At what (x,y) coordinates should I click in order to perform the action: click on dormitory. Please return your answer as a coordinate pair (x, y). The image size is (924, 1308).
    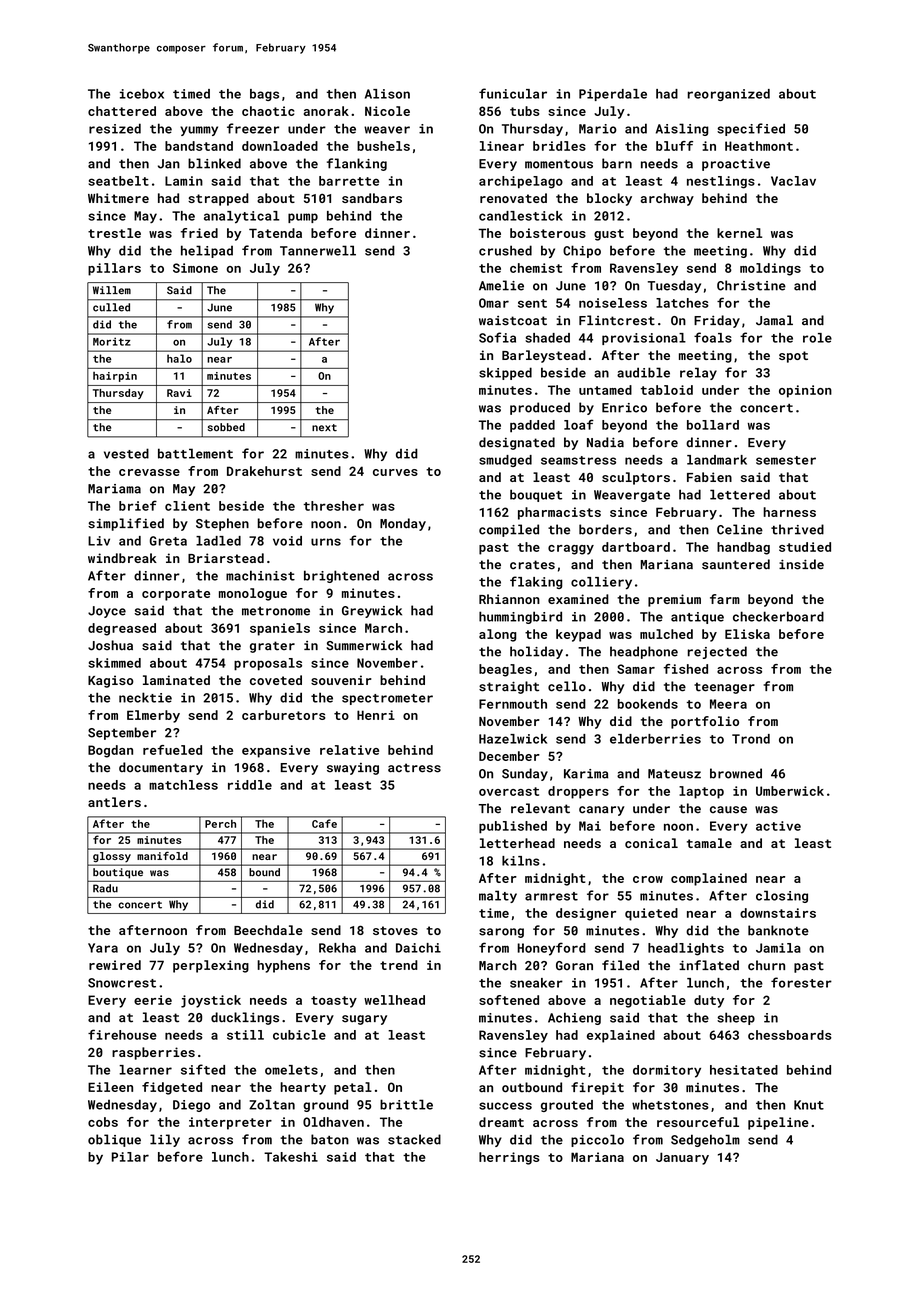
    Looking at the image, I should click on (667, 1071).
